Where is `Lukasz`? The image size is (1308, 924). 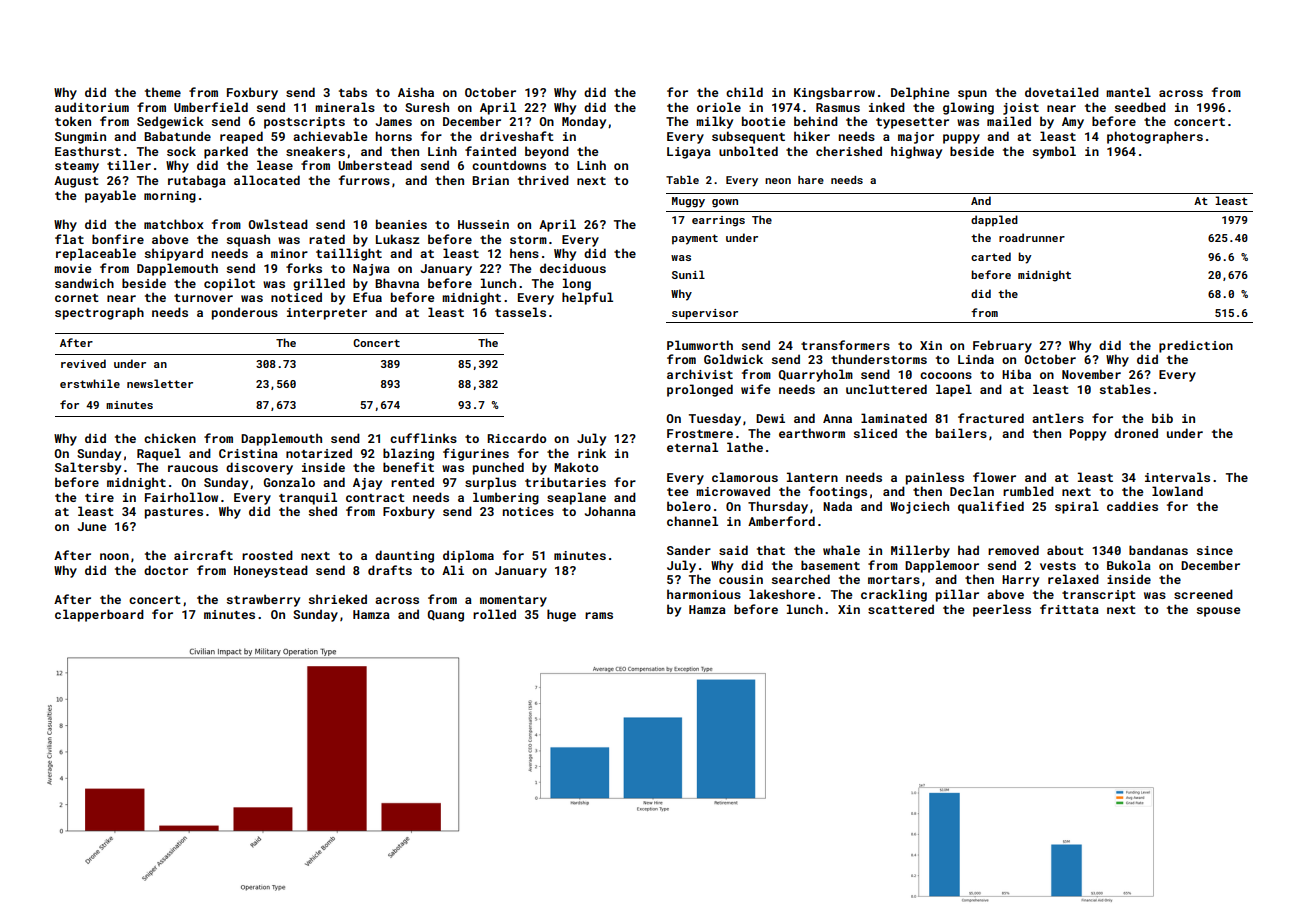
Lukasz is located at coordinates (398, 239).
